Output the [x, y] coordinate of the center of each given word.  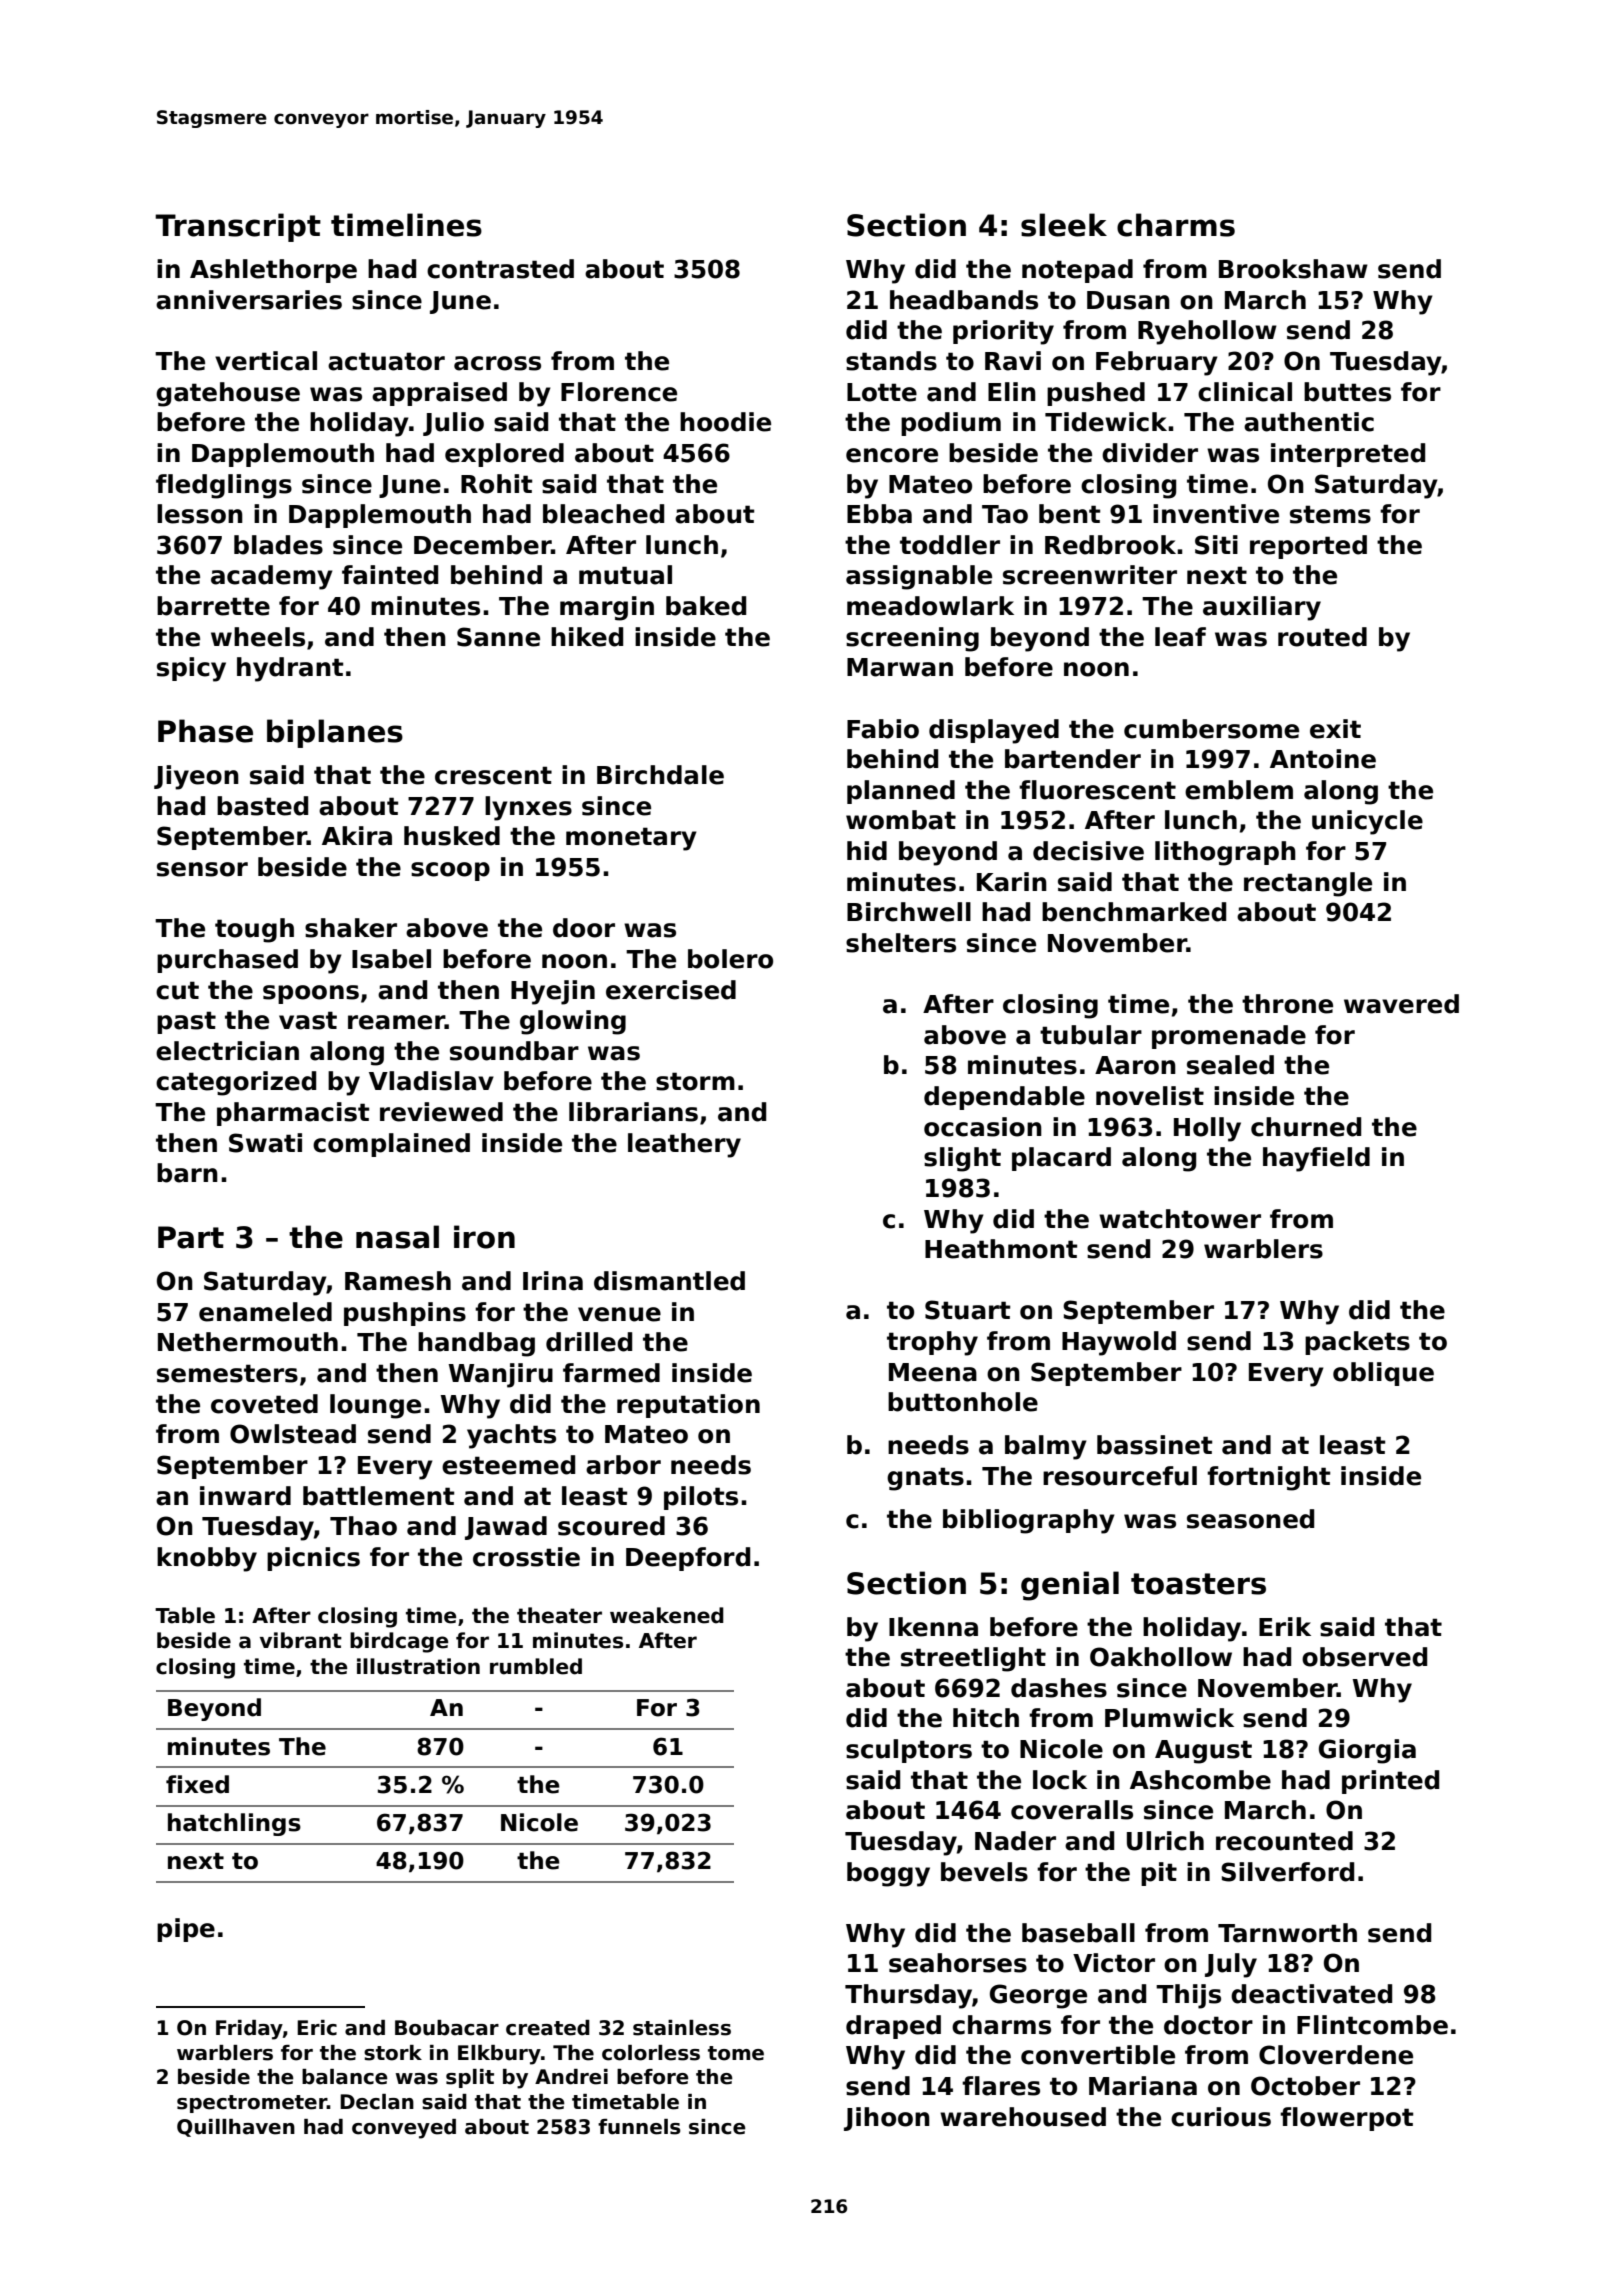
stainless [682, 2028]
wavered [1401, 1004]
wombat [901, 820]
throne [1287, 1004]
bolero [730, 959]
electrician [227, 1051]
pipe [186, 1930]
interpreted [1348, 455]
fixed [197, 1784]
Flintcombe [1372, 2025]
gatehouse [228, 394]
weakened [667, 1615]
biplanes [335, 733]
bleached [603, 514]
